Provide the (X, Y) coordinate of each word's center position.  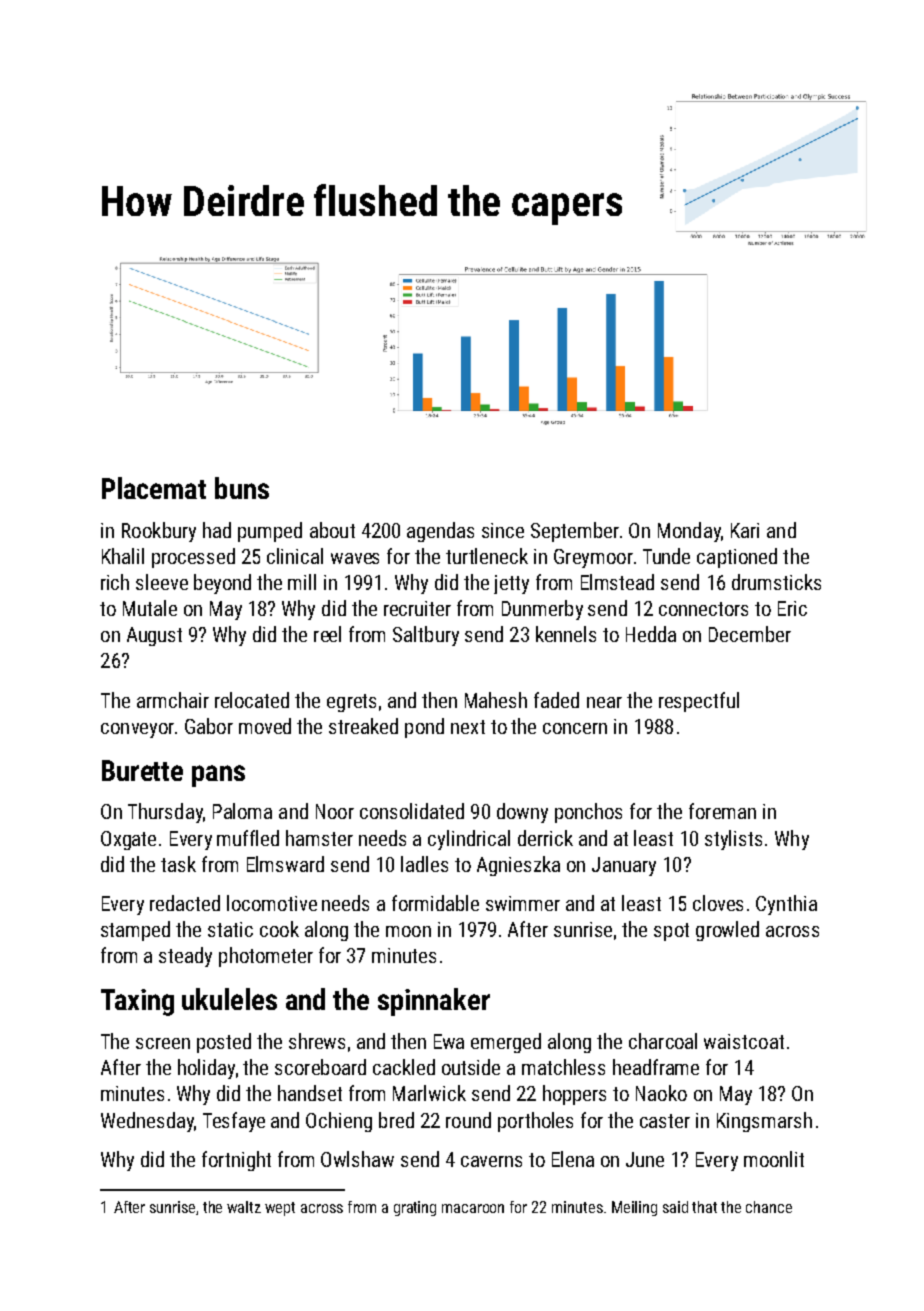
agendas (440, 532)
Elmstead (617, 582)
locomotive (272, 903)
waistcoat (744, 1041)
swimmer (523, 903)
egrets (351, 703)
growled (727, 931)
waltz (244, 1207)
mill (302, 582)
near (604, 702)
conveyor (137, 730)
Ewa (449, 1041)
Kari (745, 530)
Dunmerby (542, 610)
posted (224, 1043)
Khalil (123, 556)
